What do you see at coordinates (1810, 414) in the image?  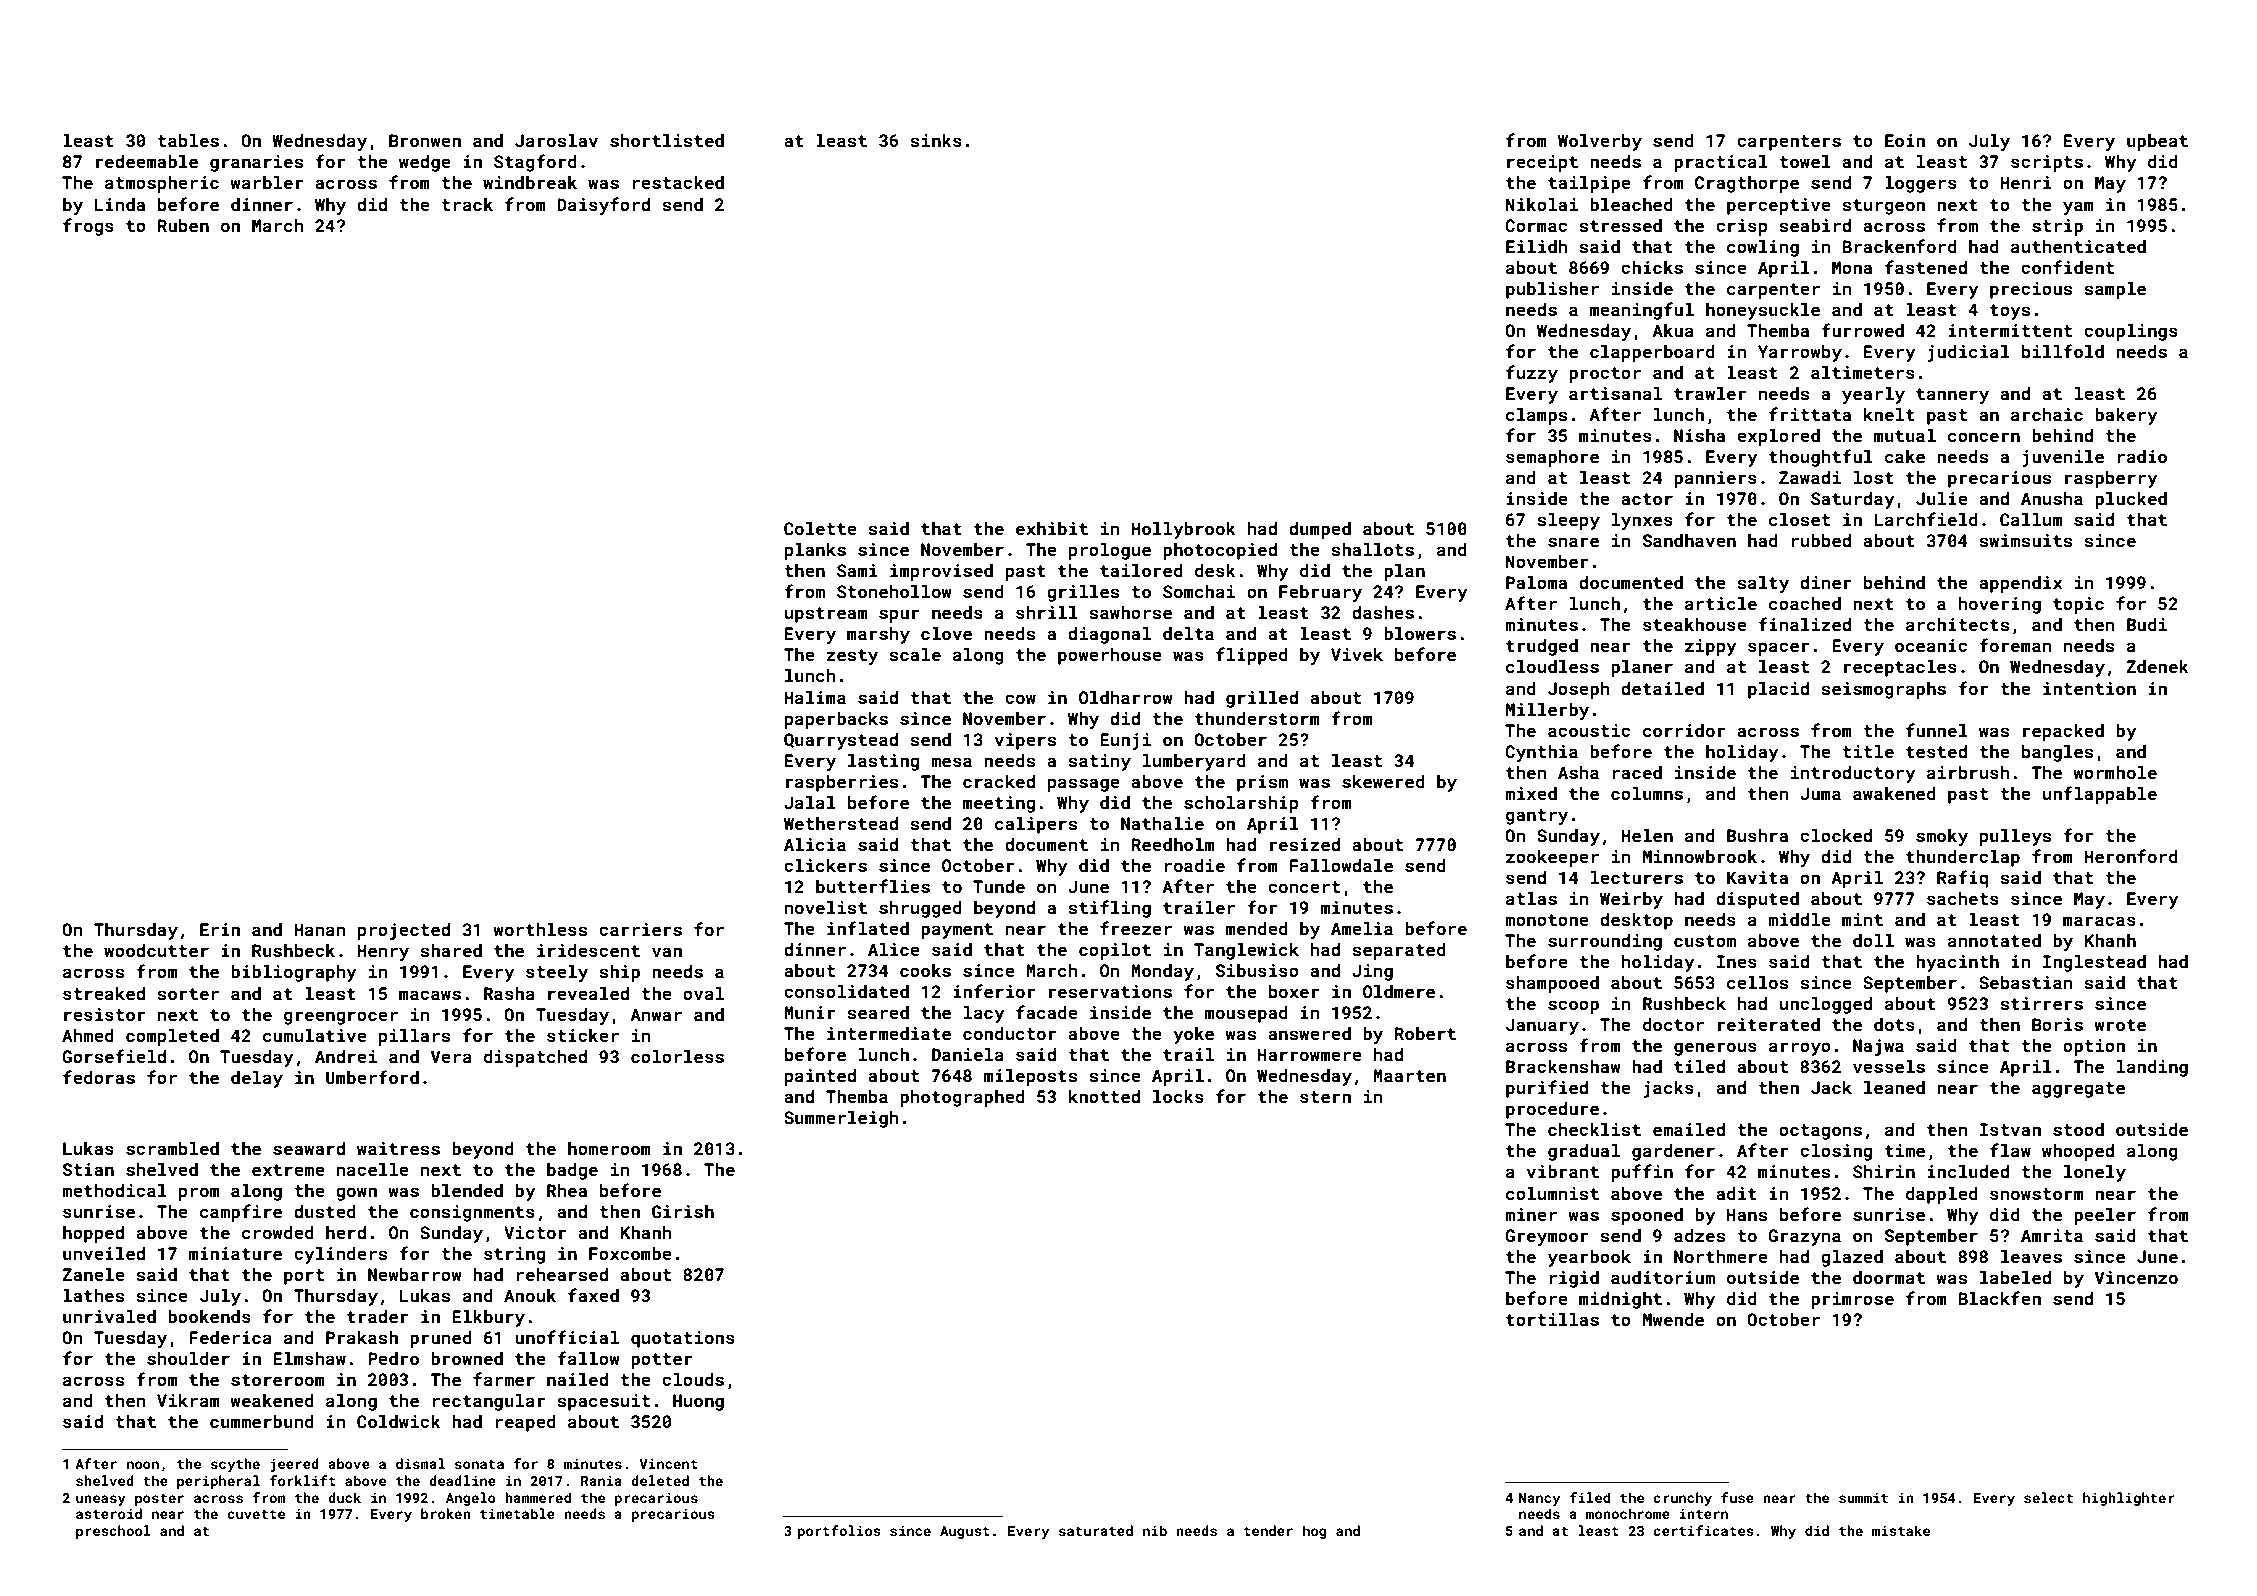 I see `frittata` at bounding box center [1810, 414].
